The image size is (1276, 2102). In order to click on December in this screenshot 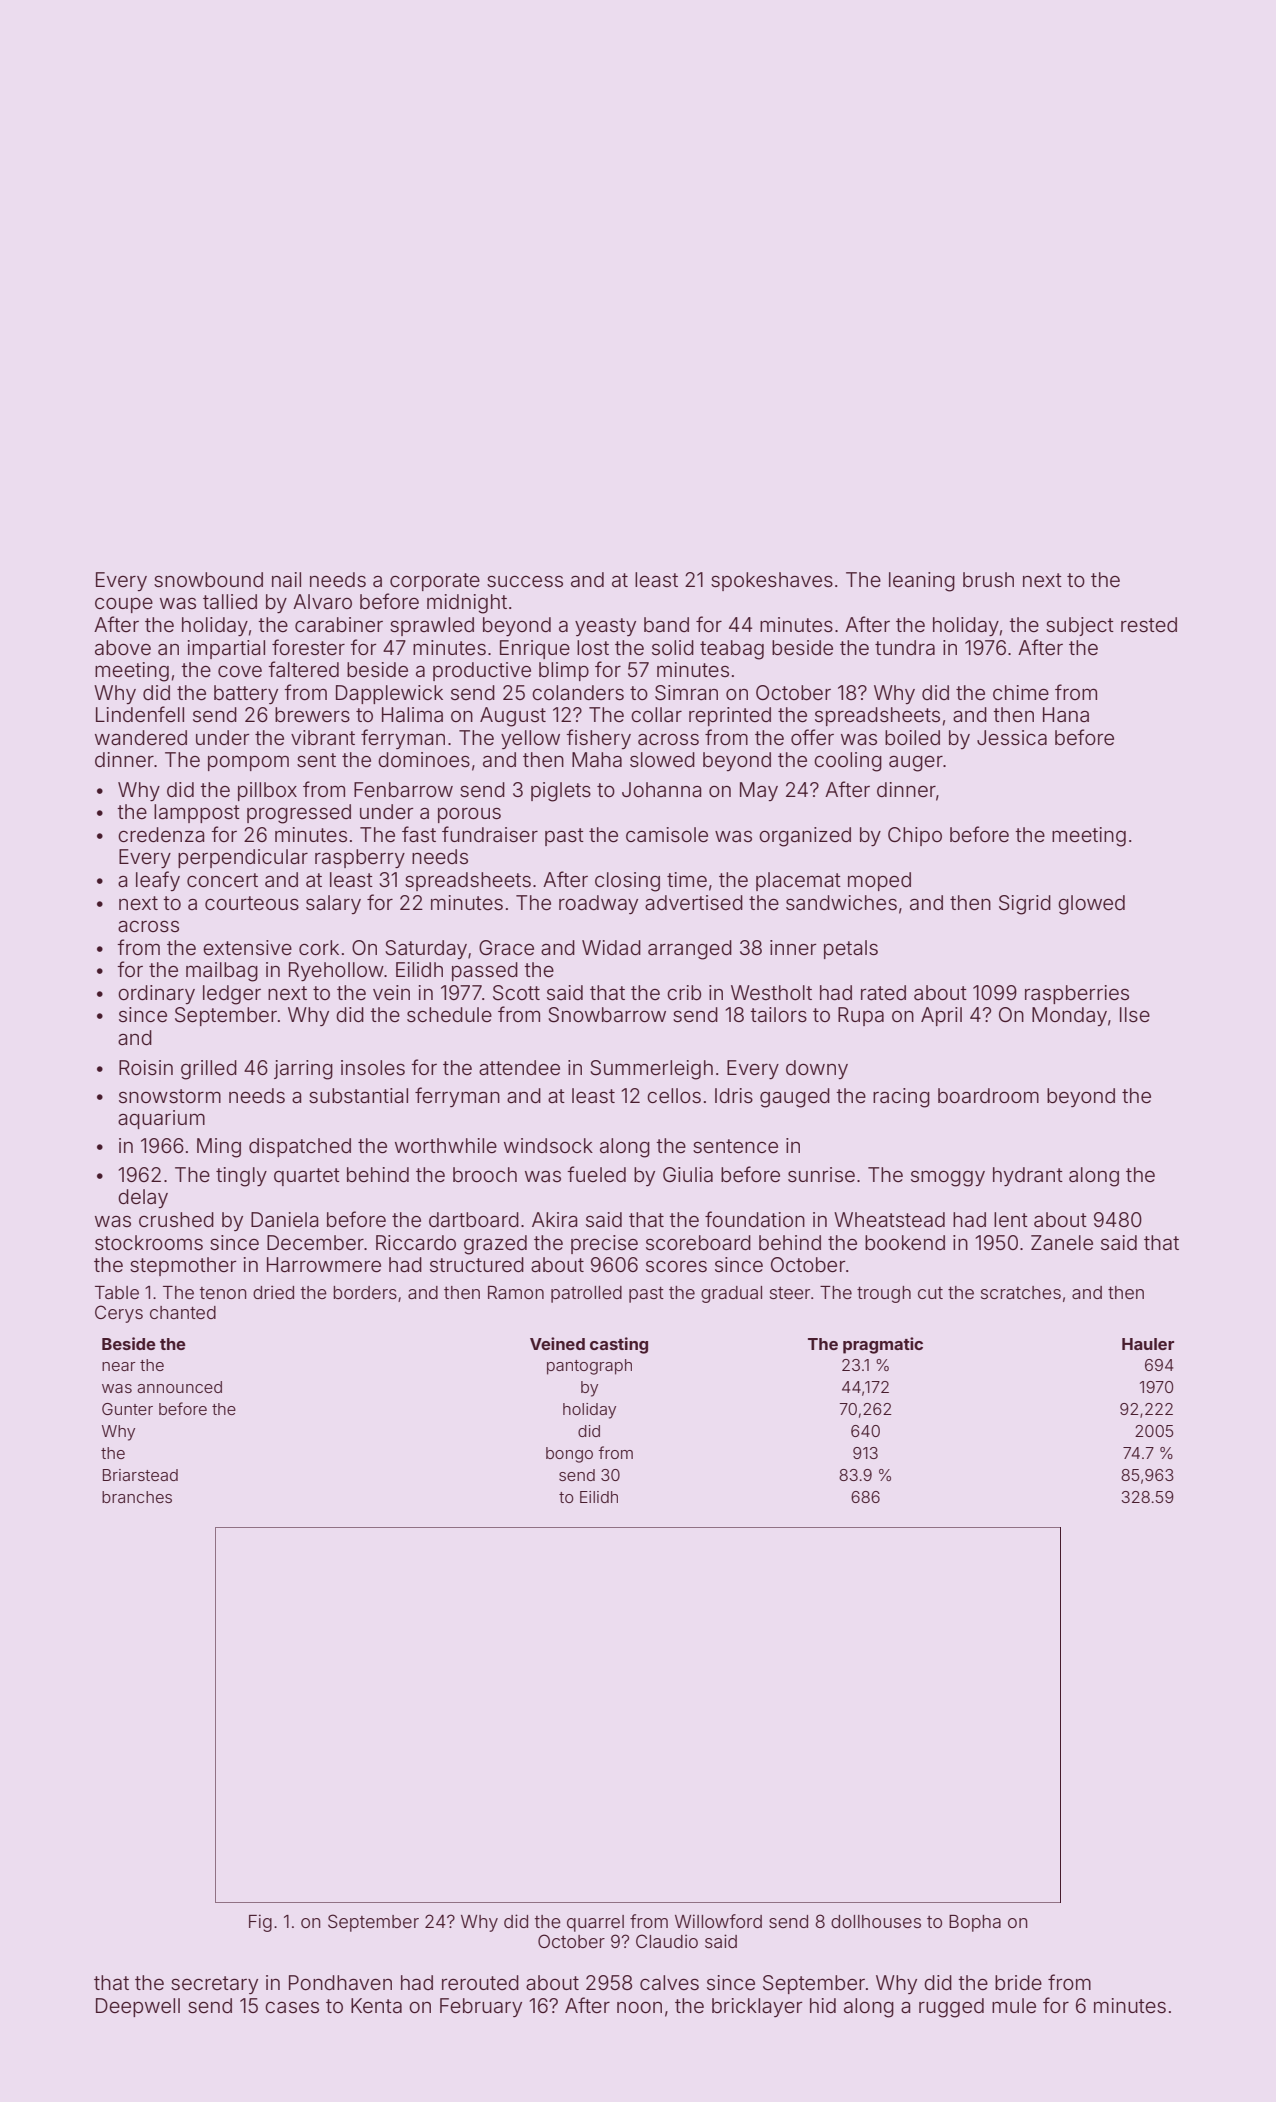, I will do `click(315, 1242)`.
